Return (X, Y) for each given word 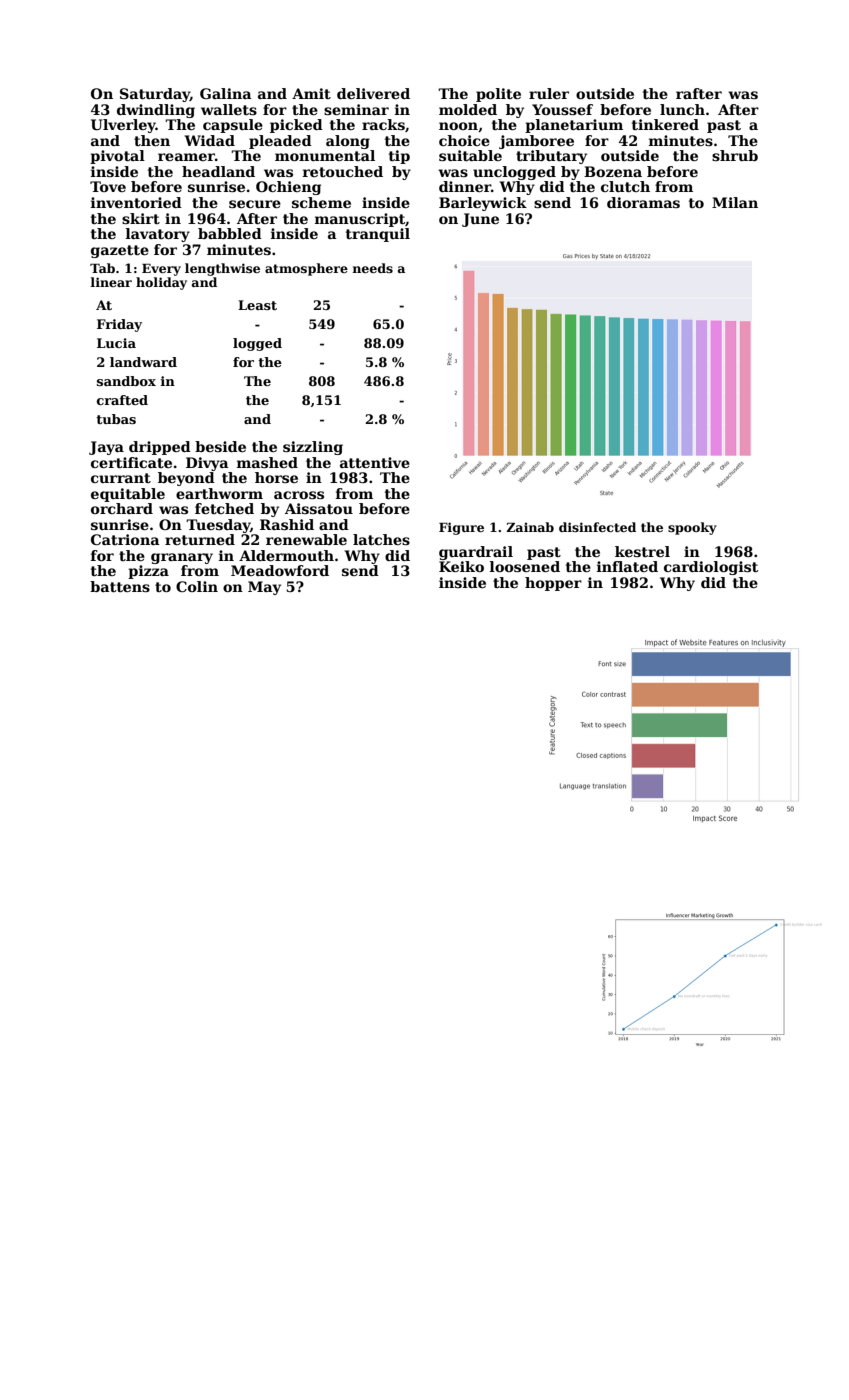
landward (143, 362)
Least (257, 305)
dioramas (643, 202)
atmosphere (306, 269)
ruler (549, 93)
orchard (122, 508)
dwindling (156, 111)
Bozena (613, 171)
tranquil (378, 235)
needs (372, 268)
